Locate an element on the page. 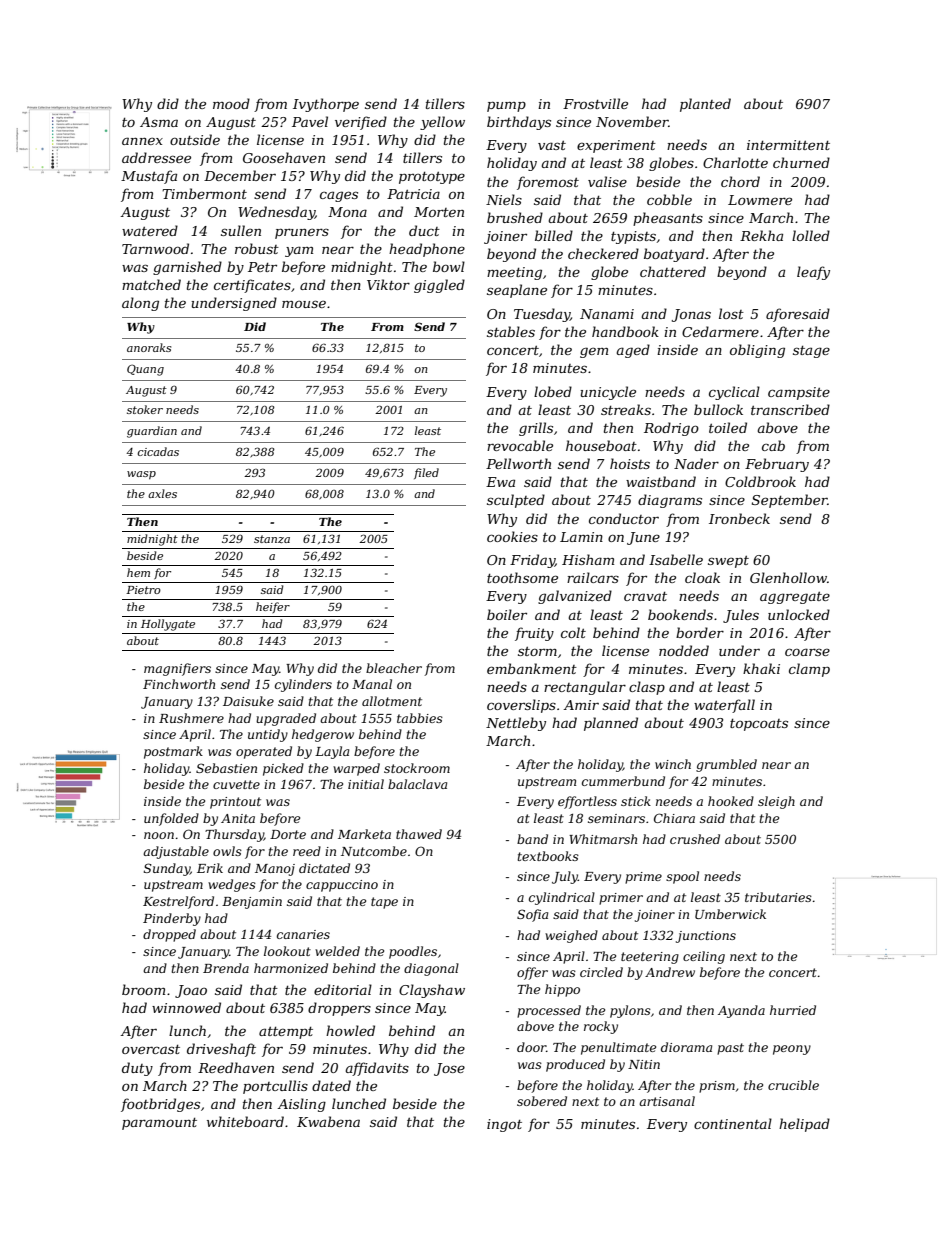  mood is located at coordinates (231, 103).
